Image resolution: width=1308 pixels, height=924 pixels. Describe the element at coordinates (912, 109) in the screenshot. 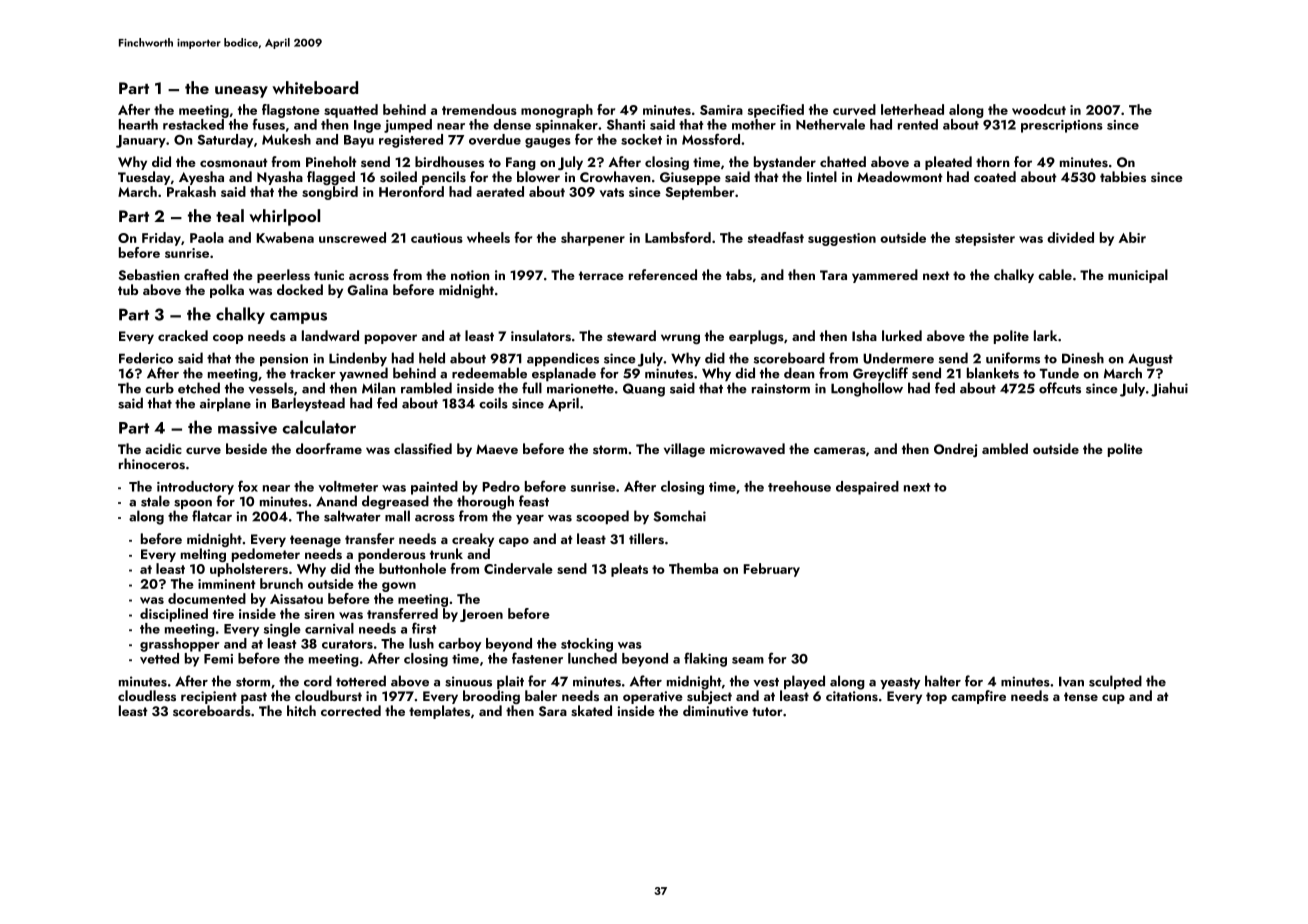

I see `letterhead` at that location.
